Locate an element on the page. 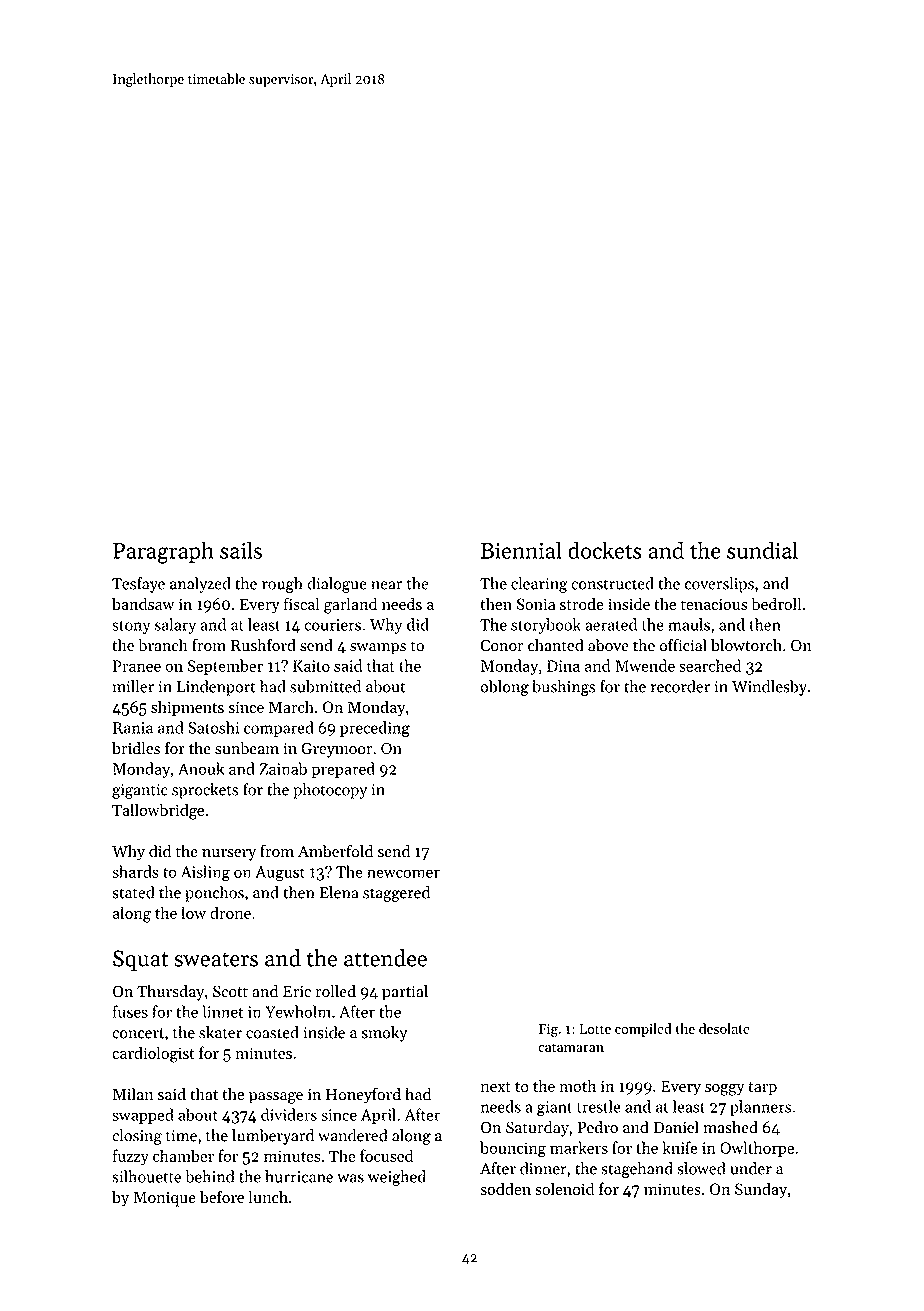 The image size is (924, 1311). dividers is located at coordinates (289, 1114).
